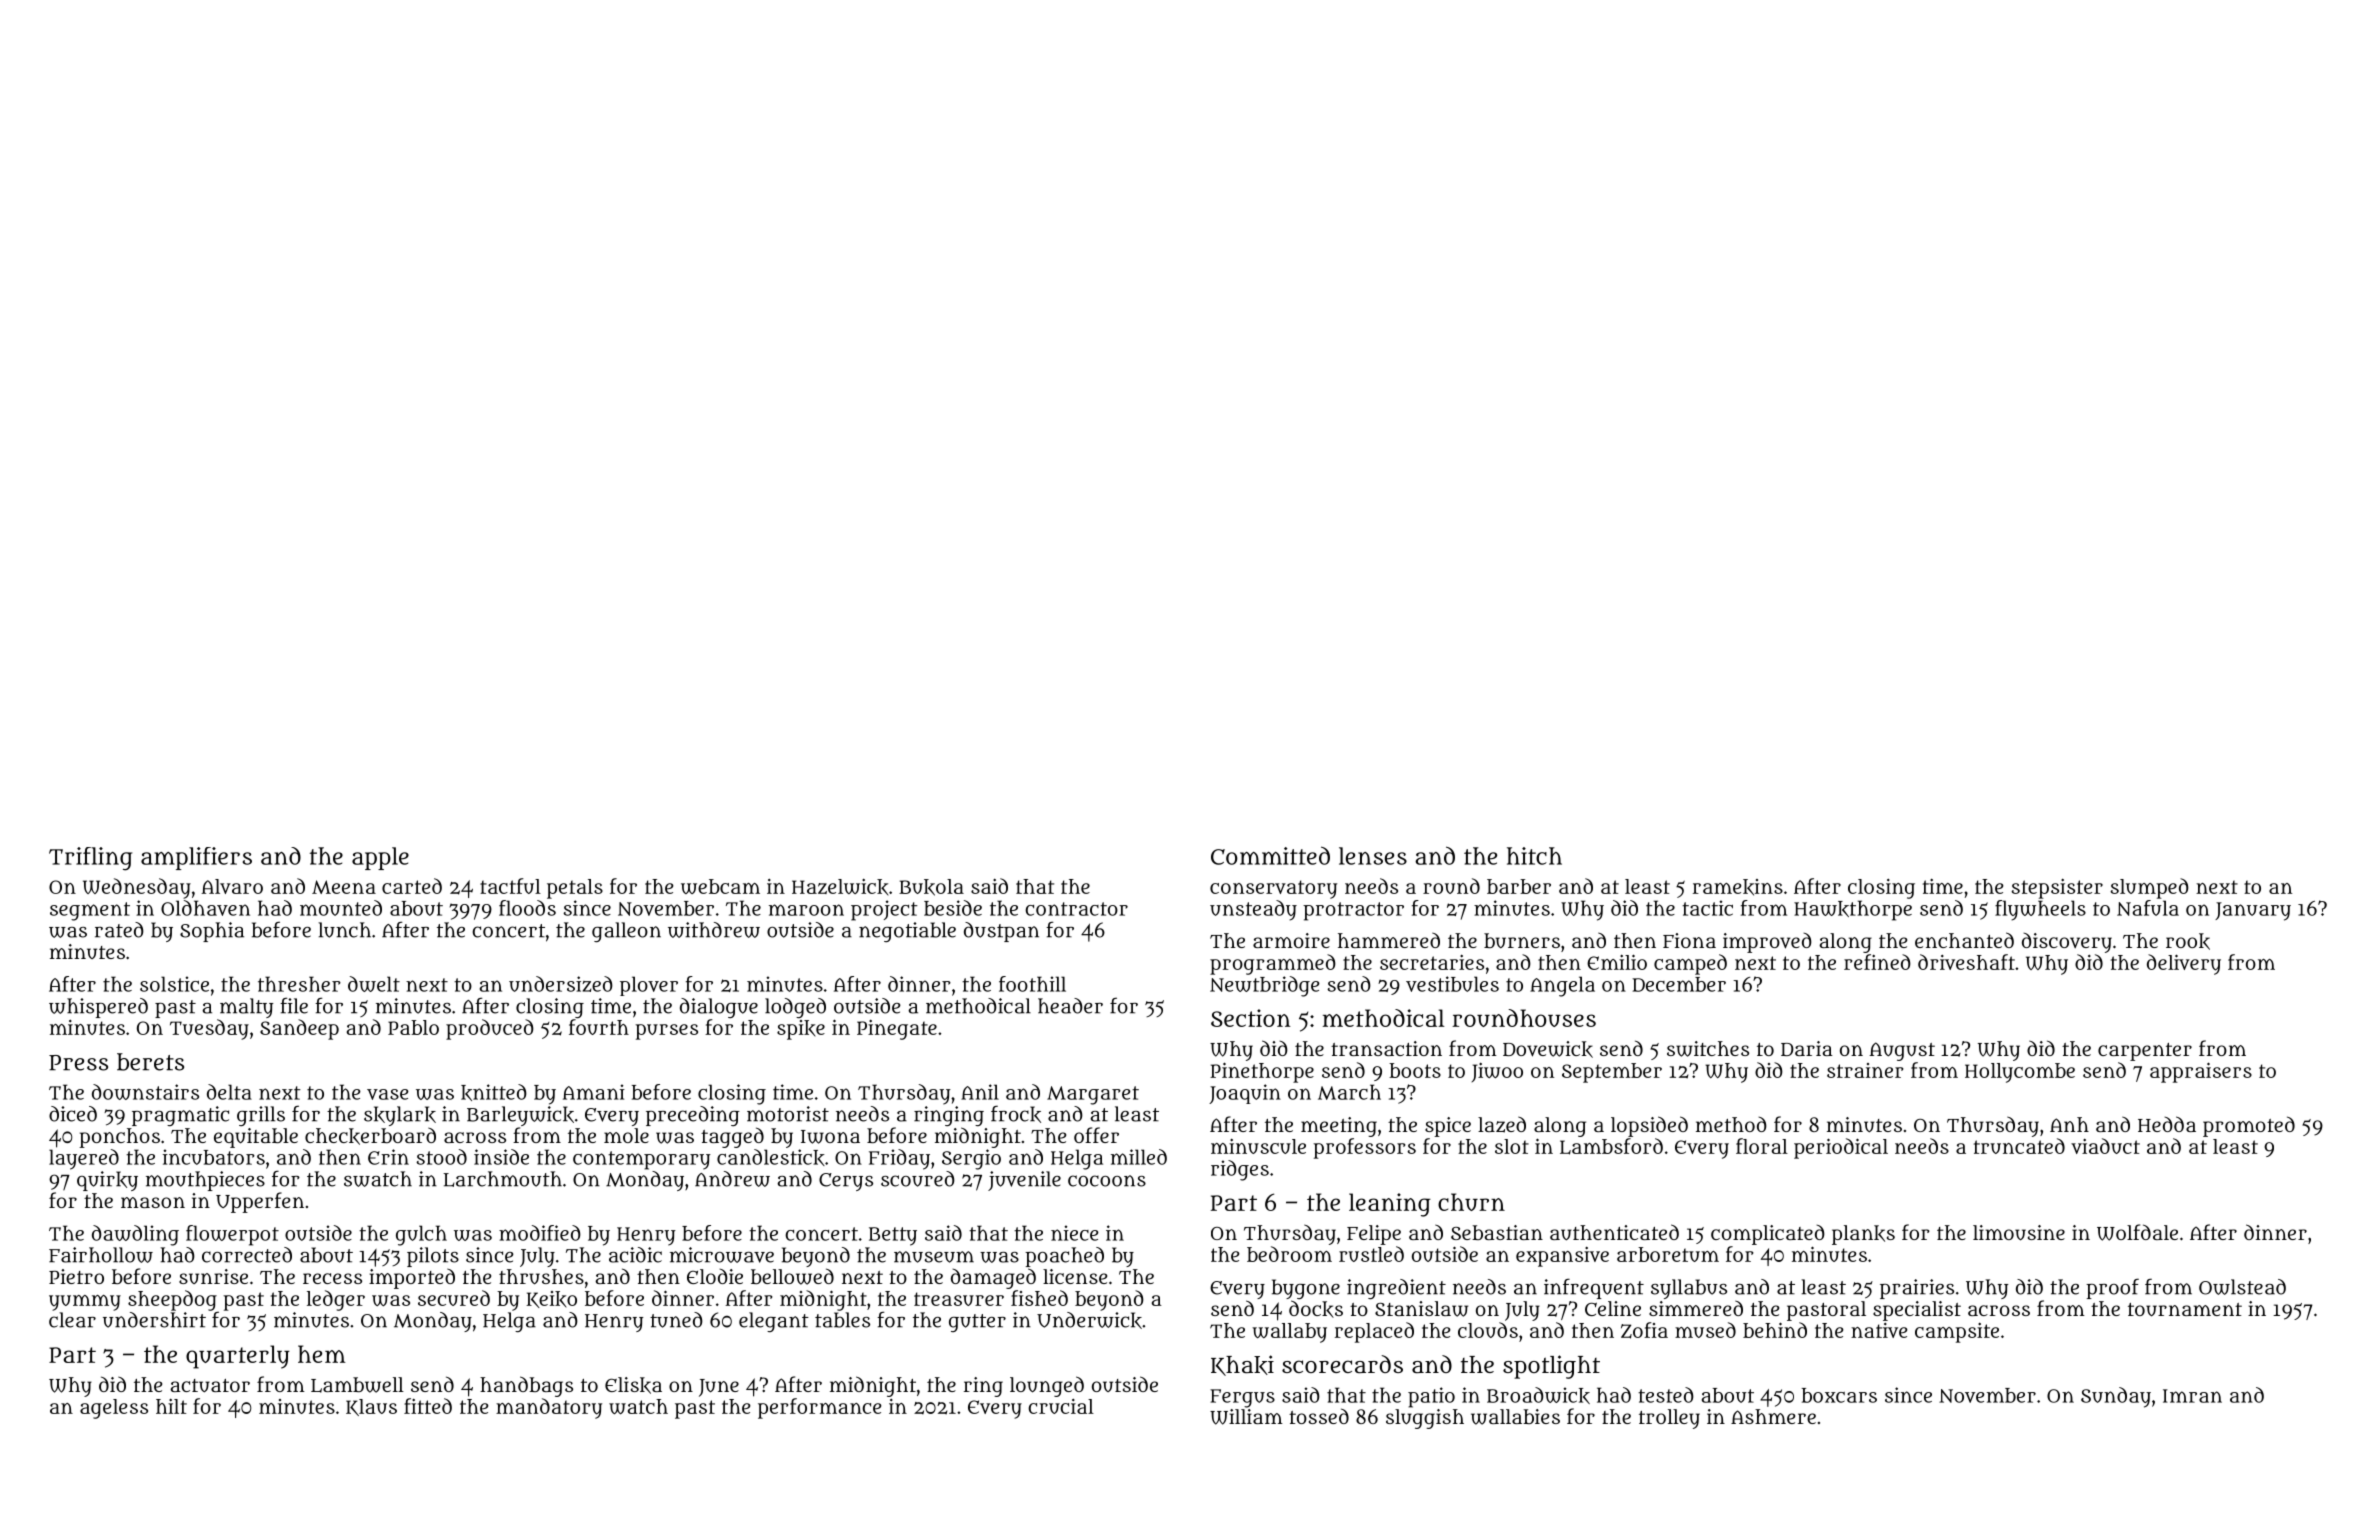 Image resolution: width=2380 pixels, height=1540 pixels. Describe the element at coordinates (1096, 1135) in the screenshot. I see `offer` at that location.
